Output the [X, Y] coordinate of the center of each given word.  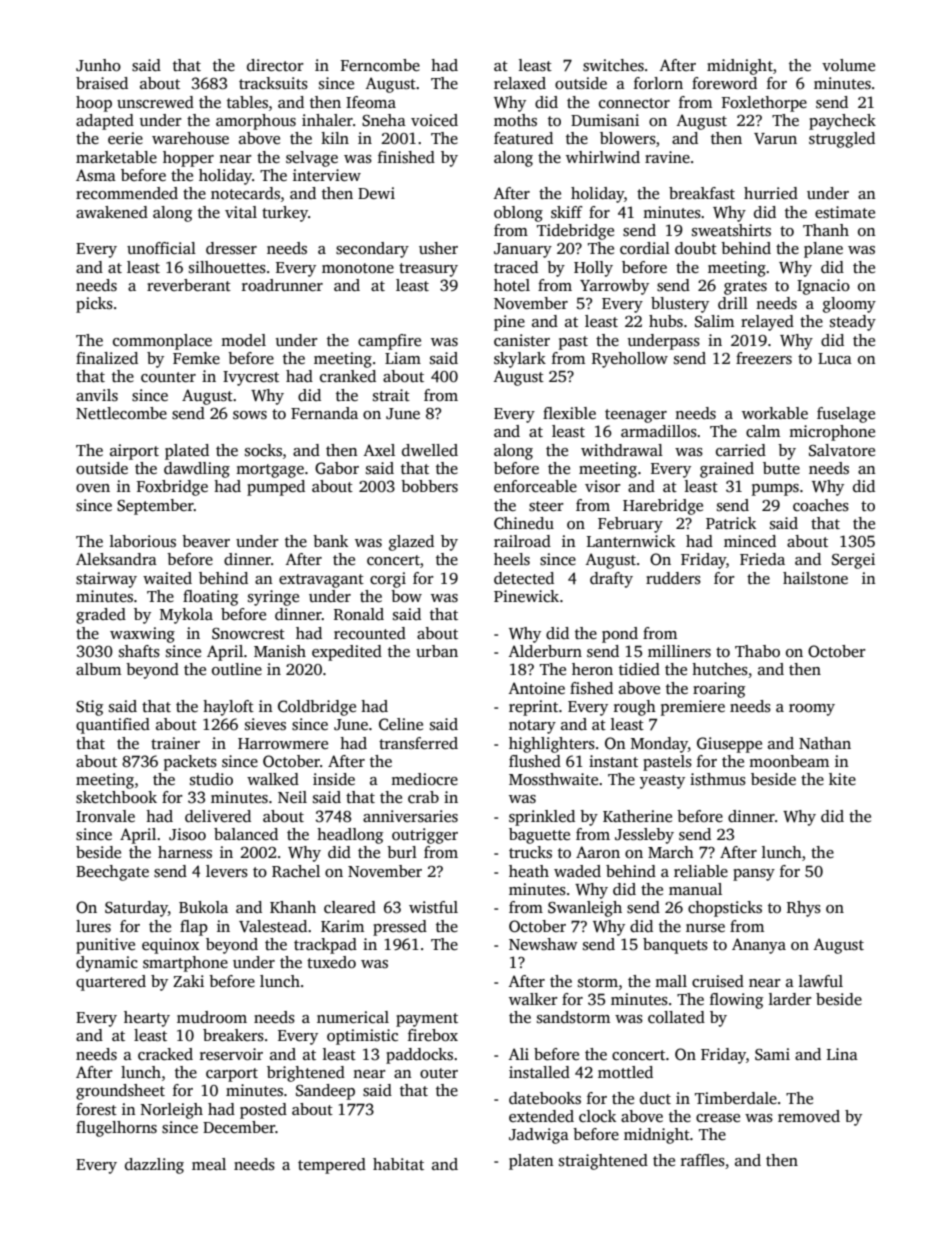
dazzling [154, 1166]
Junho [98, 65]
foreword [724, 83]
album [98, 669]
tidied [639, 669]
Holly [593, 269]
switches [613, 65]
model [243, 340]
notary [532, 727]
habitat [398, 1164]
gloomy [849, 305]
